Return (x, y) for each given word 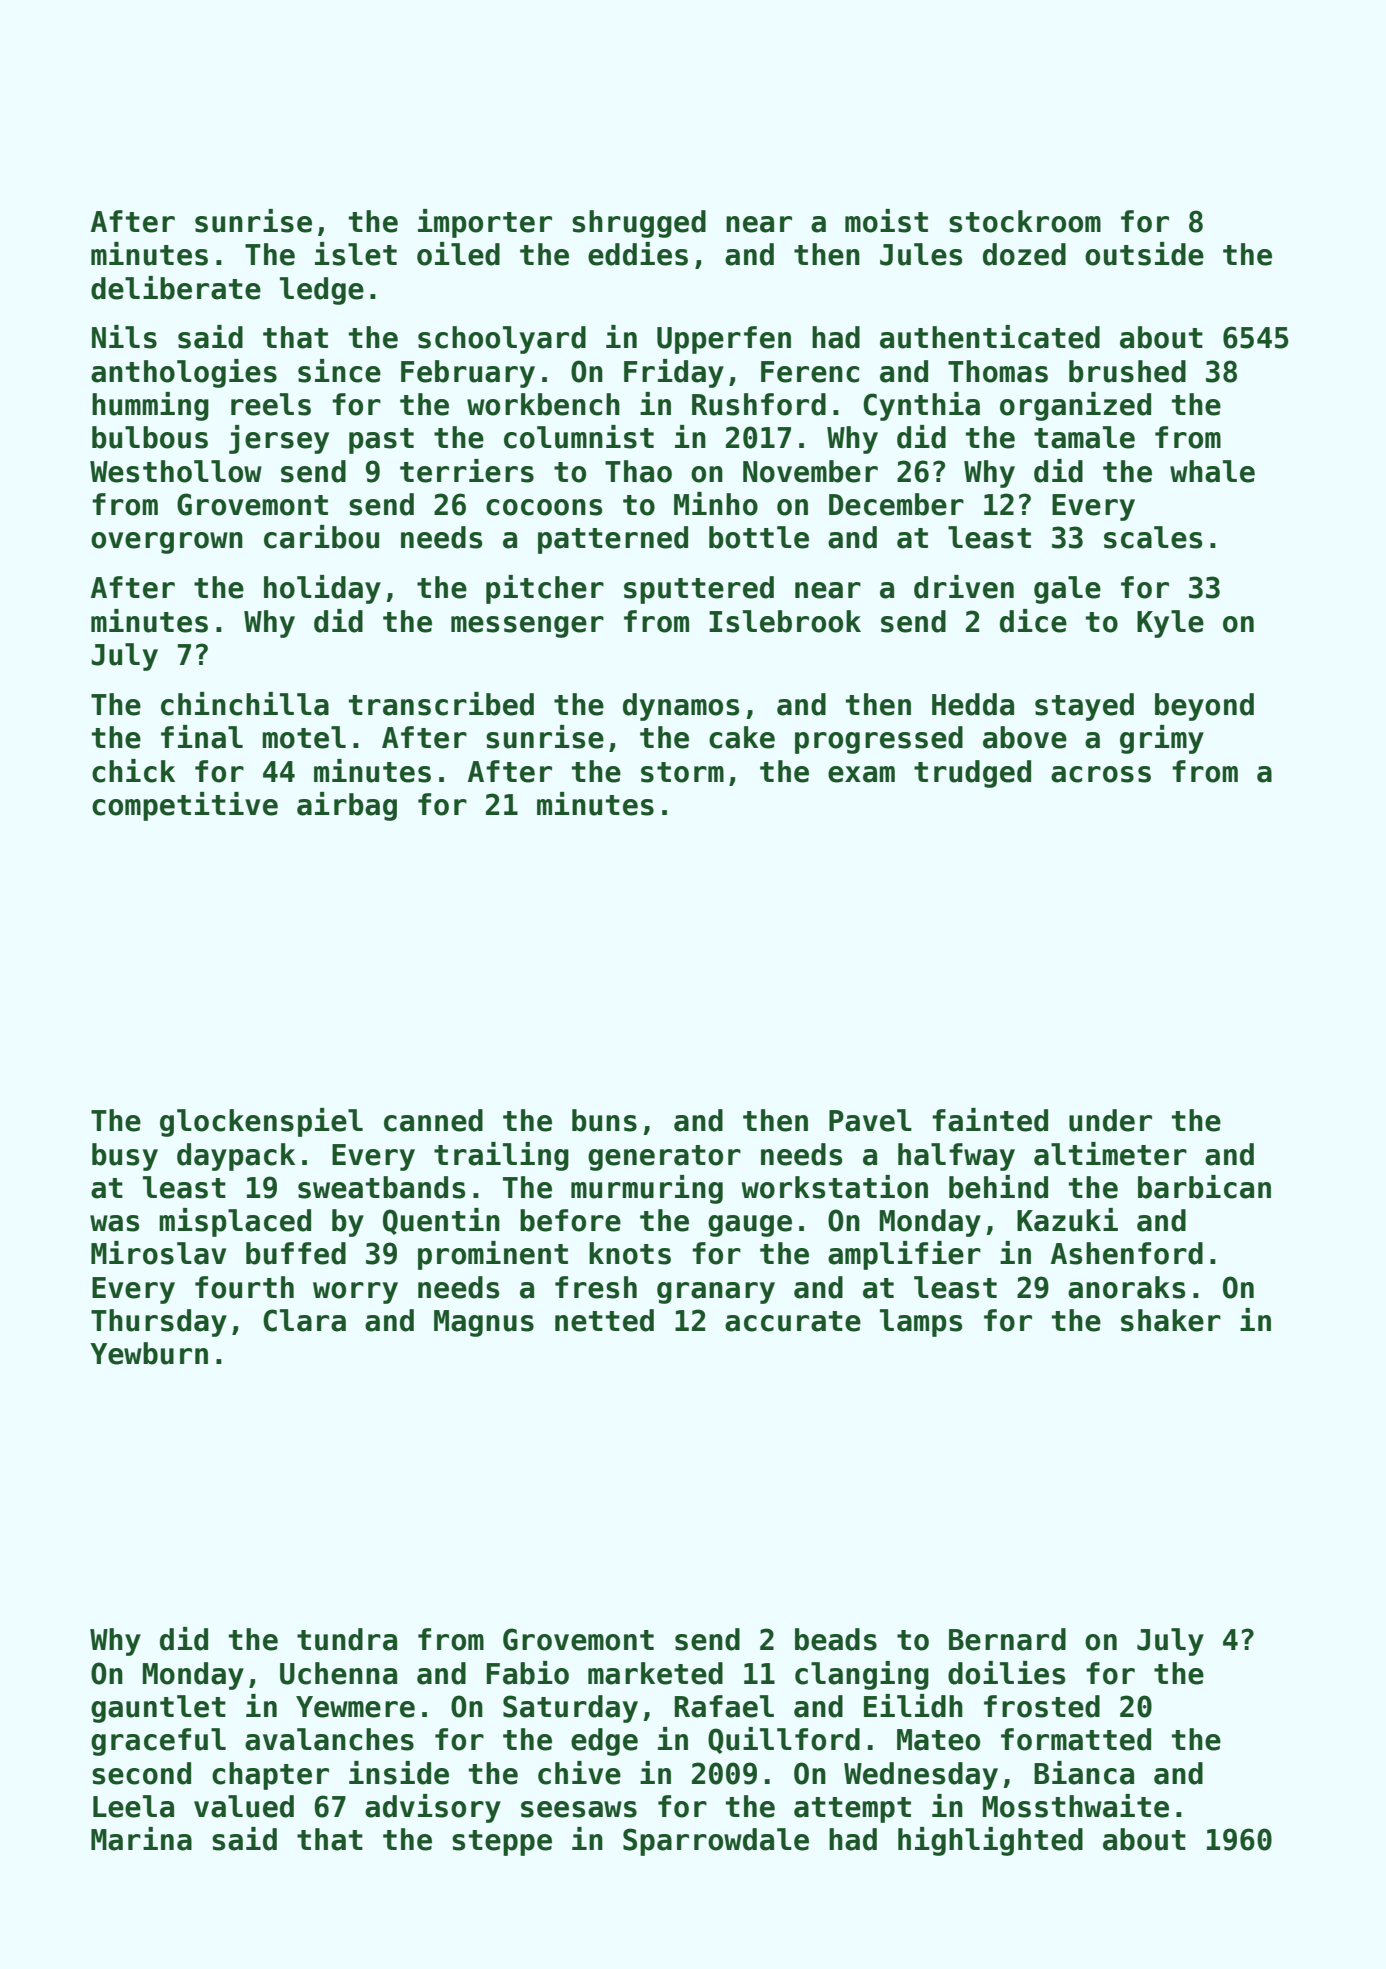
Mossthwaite (1076, 1806)
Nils (124, 337)
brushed (1127, 371)
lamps (921, 1323)
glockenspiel (261, 1122)
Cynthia (921, 406)
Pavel (870, 1120)
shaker (1171, 1320)
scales (1153, 537)
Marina (141, 1839)
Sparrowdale (716, 1842)
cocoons (544, 507)
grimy (1162, 739)
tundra (347, 1639)
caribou (321, 537)
